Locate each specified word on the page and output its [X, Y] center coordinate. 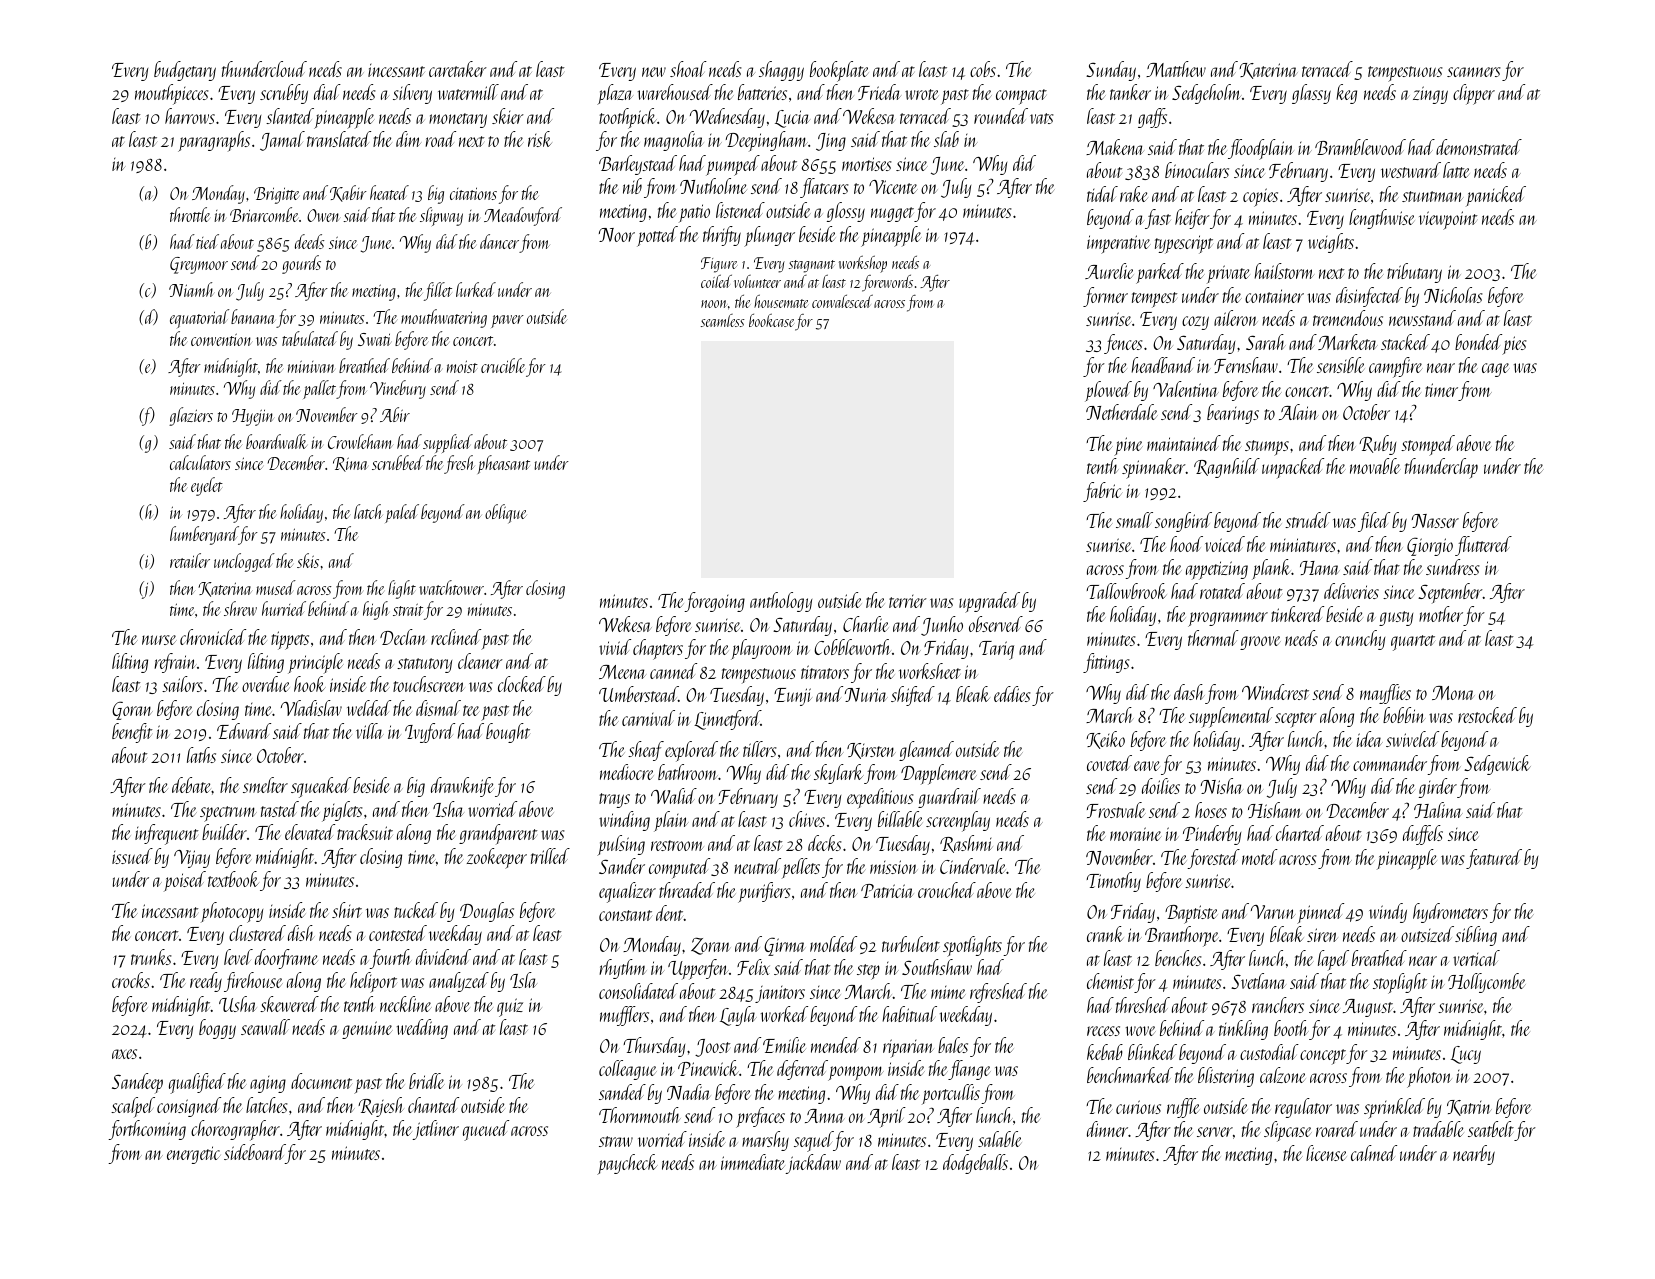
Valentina [1186, 389]
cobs [983, 69]
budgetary [185, 71]
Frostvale [1116, 810]
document [321, 1081]
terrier [908, 601]
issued [132, 856]
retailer [190, 560]
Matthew [1176, 69]
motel [1260, 857]
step [868, 972]
